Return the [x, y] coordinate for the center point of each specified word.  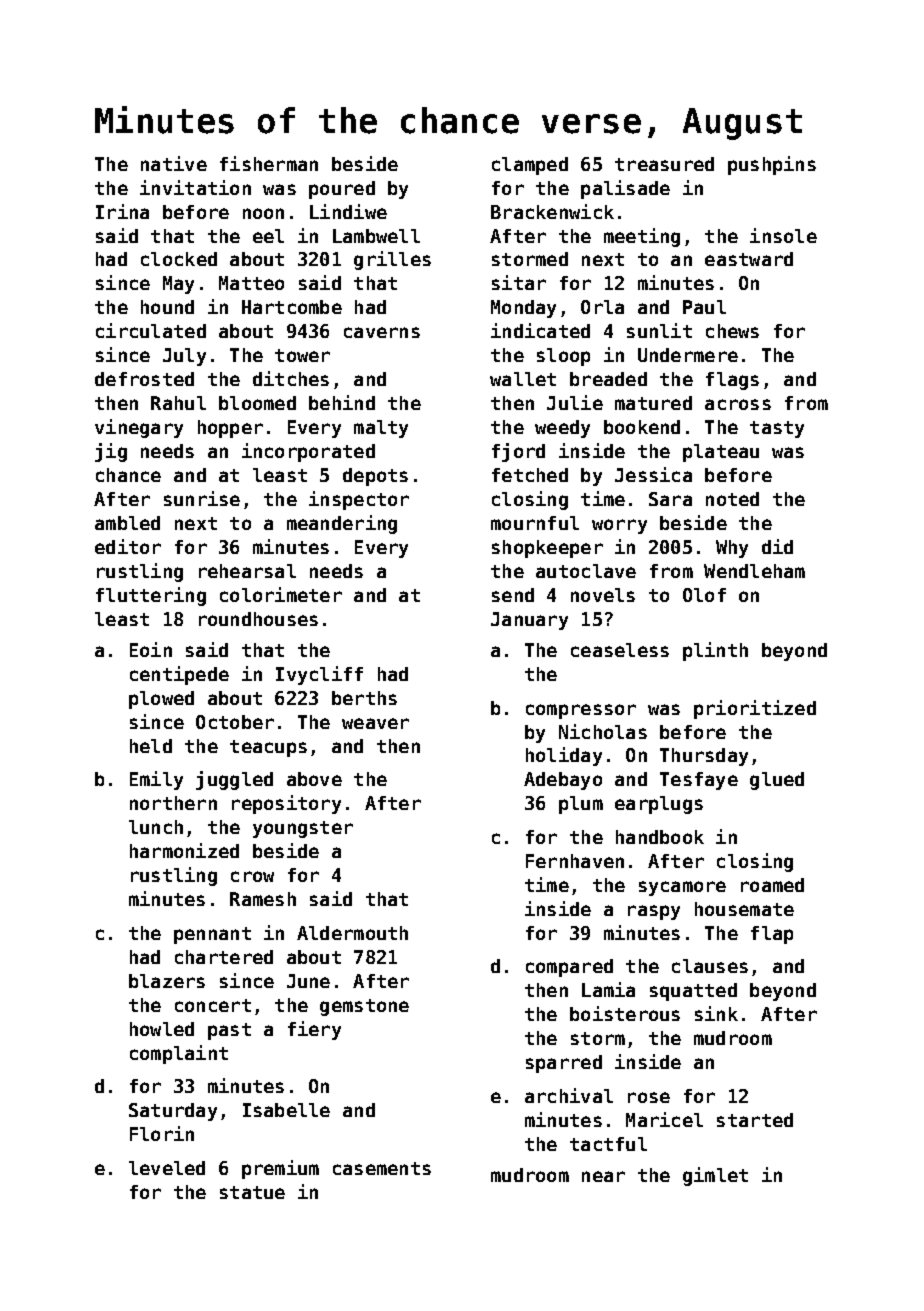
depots [375, 477]
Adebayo [563, 781]
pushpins [772, 165]
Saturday [173, 1112]
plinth [715, 651]
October [235, 722]
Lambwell [376, 236]
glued [777, 781]
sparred [564, 1064]
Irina [122, 211]
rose [649, 1097]
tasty [777, 429]
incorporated [308, 452]
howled [162, 1029]
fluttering [151, 596]
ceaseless [620, 650]
